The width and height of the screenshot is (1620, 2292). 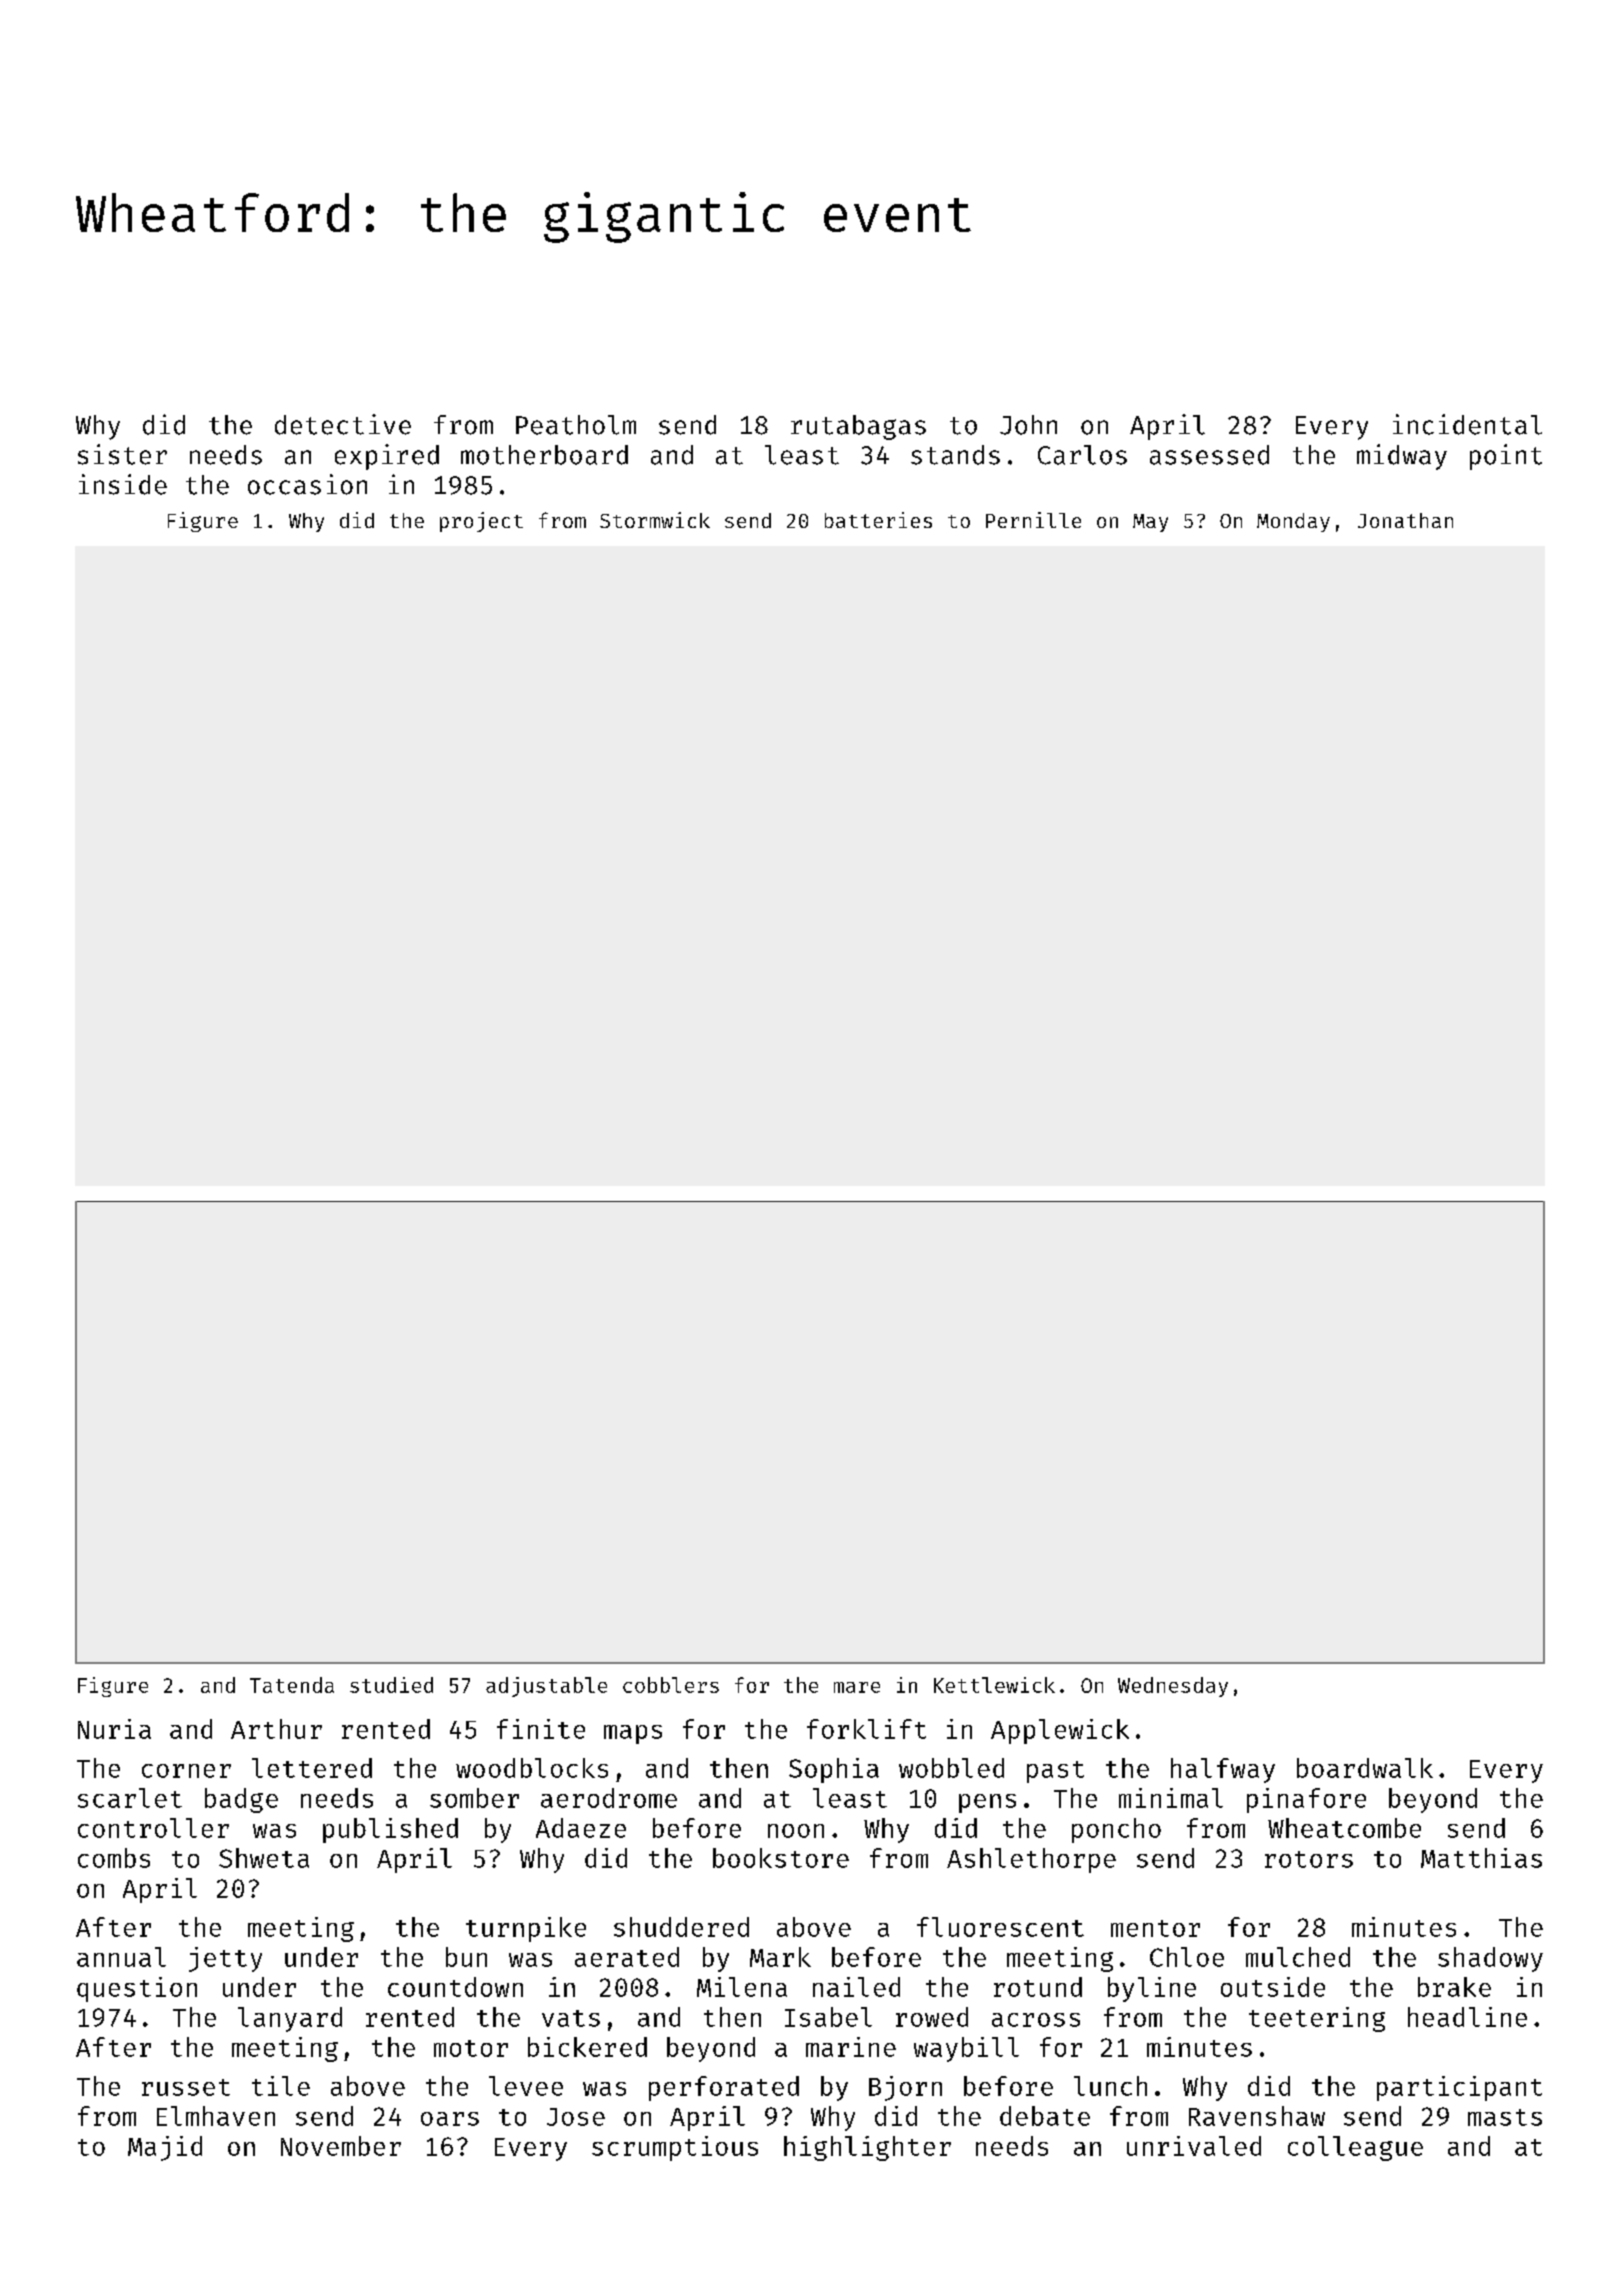 I want to click on Monday, so click(x=1293, y=522).
